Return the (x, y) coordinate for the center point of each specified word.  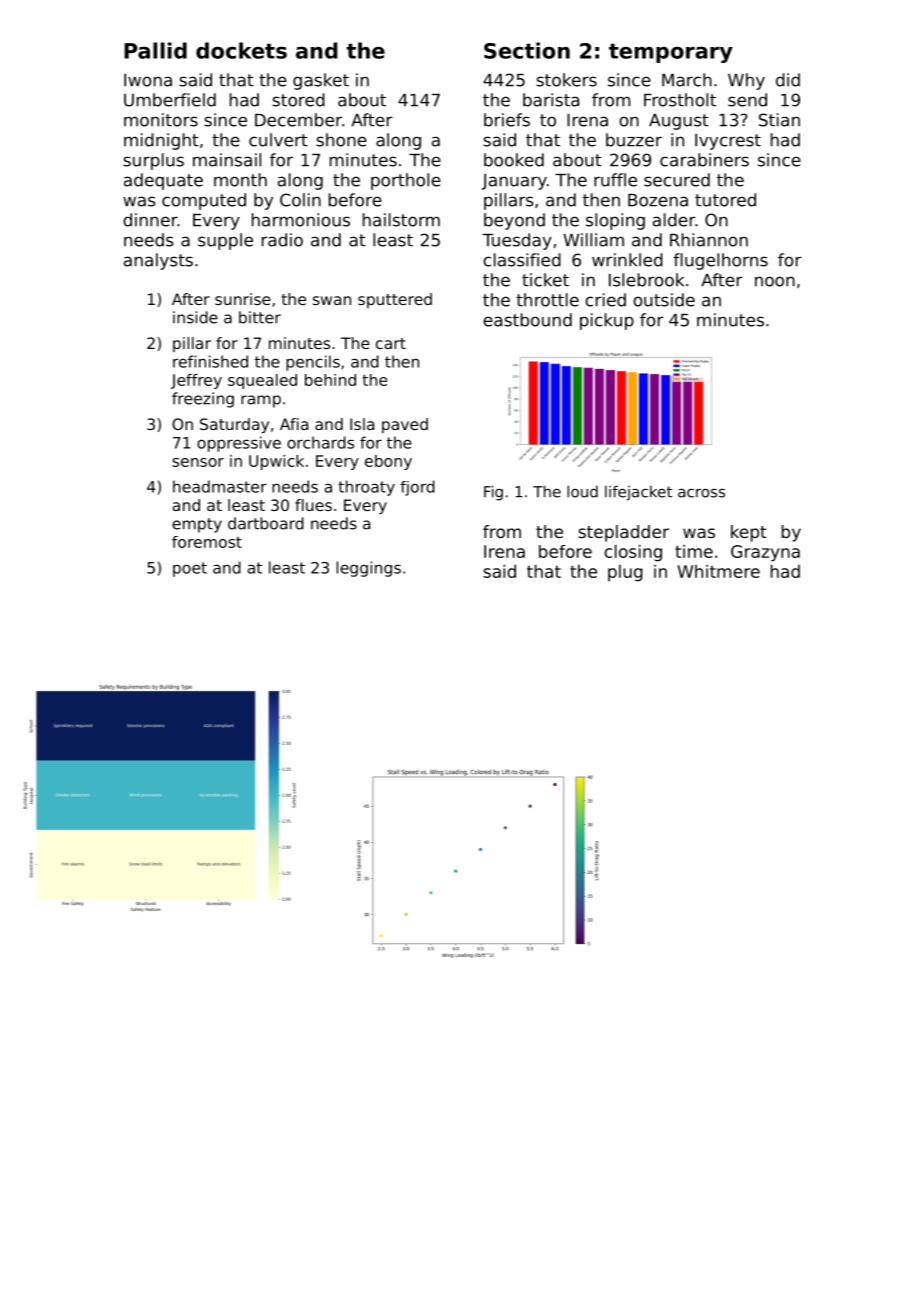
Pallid (155, 50)
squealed (262, 381)
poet (190, 569)
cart (391, 343)
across (701, 493)
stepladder (623, 533)
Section (527, 50)
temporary (671, 53)
